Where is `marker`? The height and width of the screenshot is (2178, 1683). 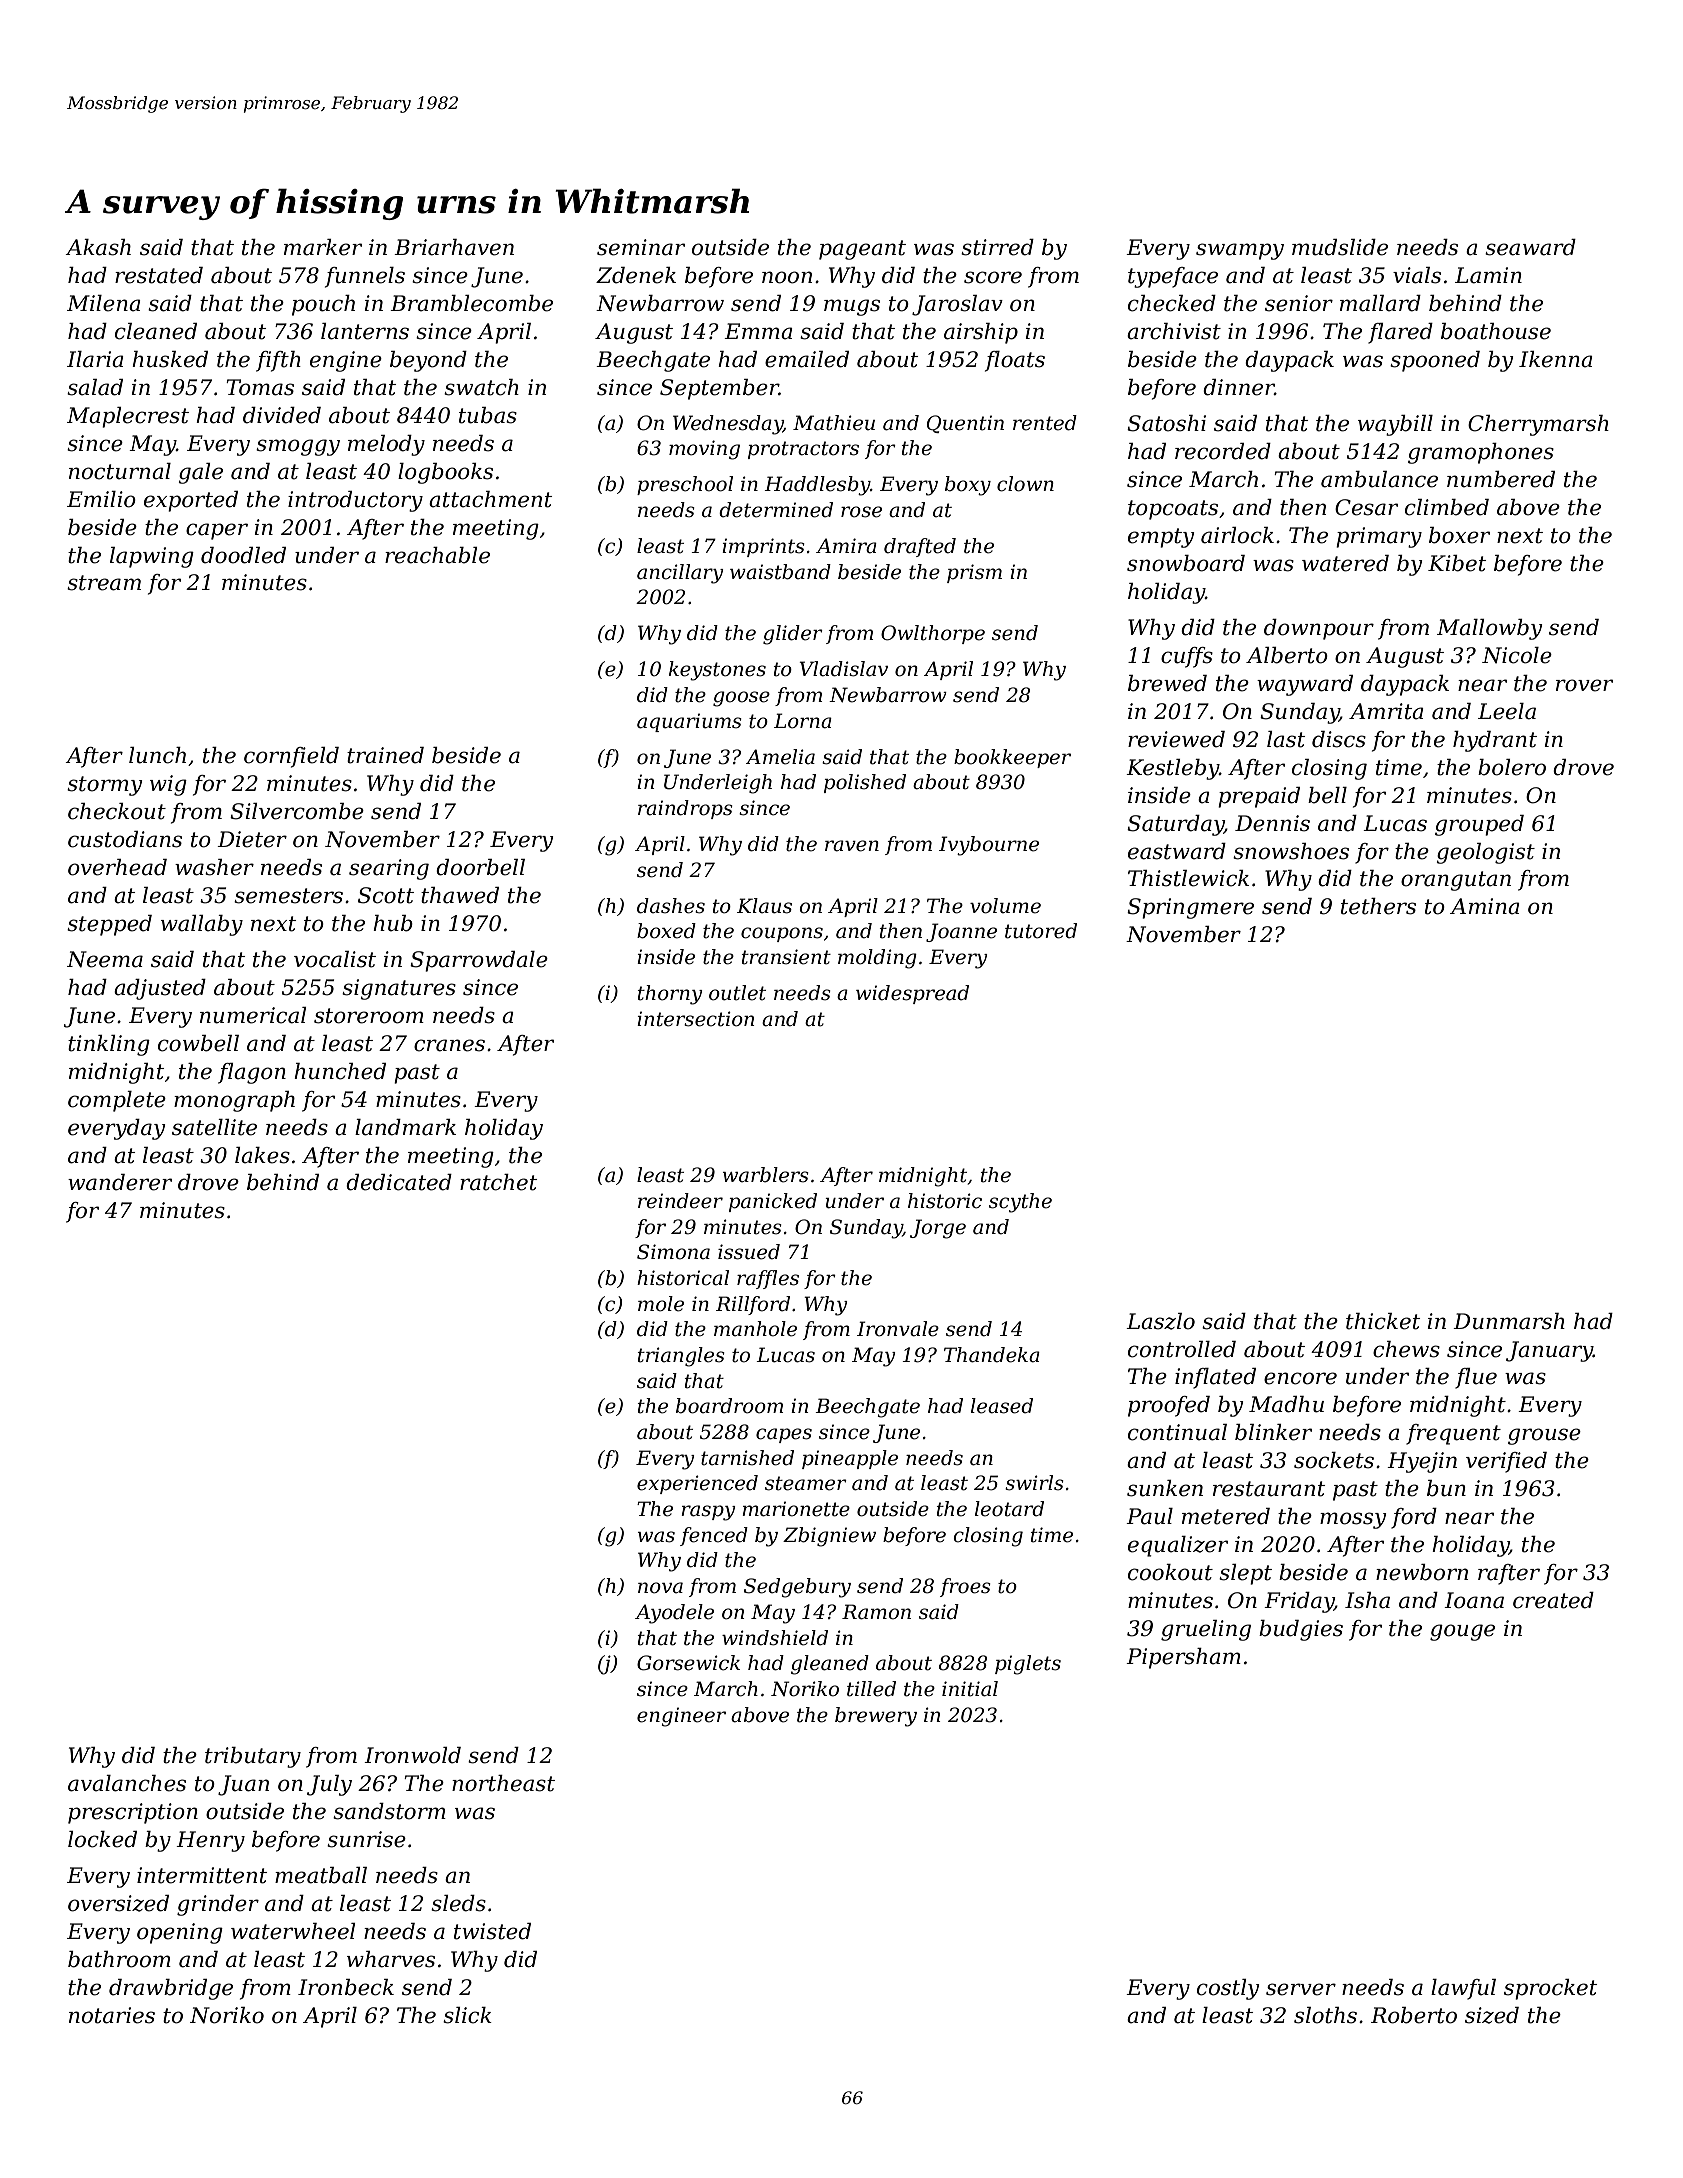
marker is located at coordinates (323, 247).
